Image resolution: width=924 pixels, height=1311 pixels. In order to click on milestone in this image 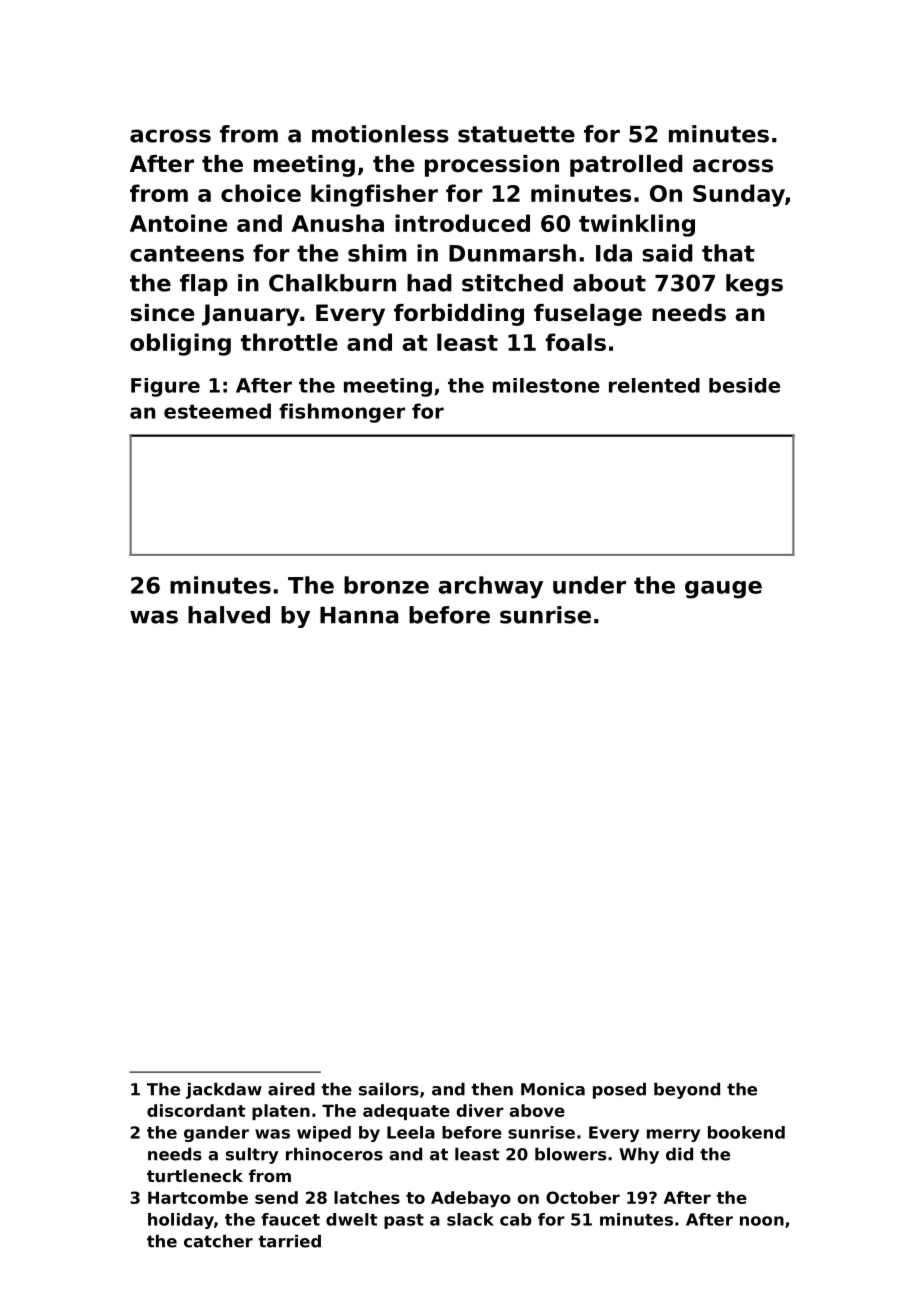, I will do `click(546, 385)`.
